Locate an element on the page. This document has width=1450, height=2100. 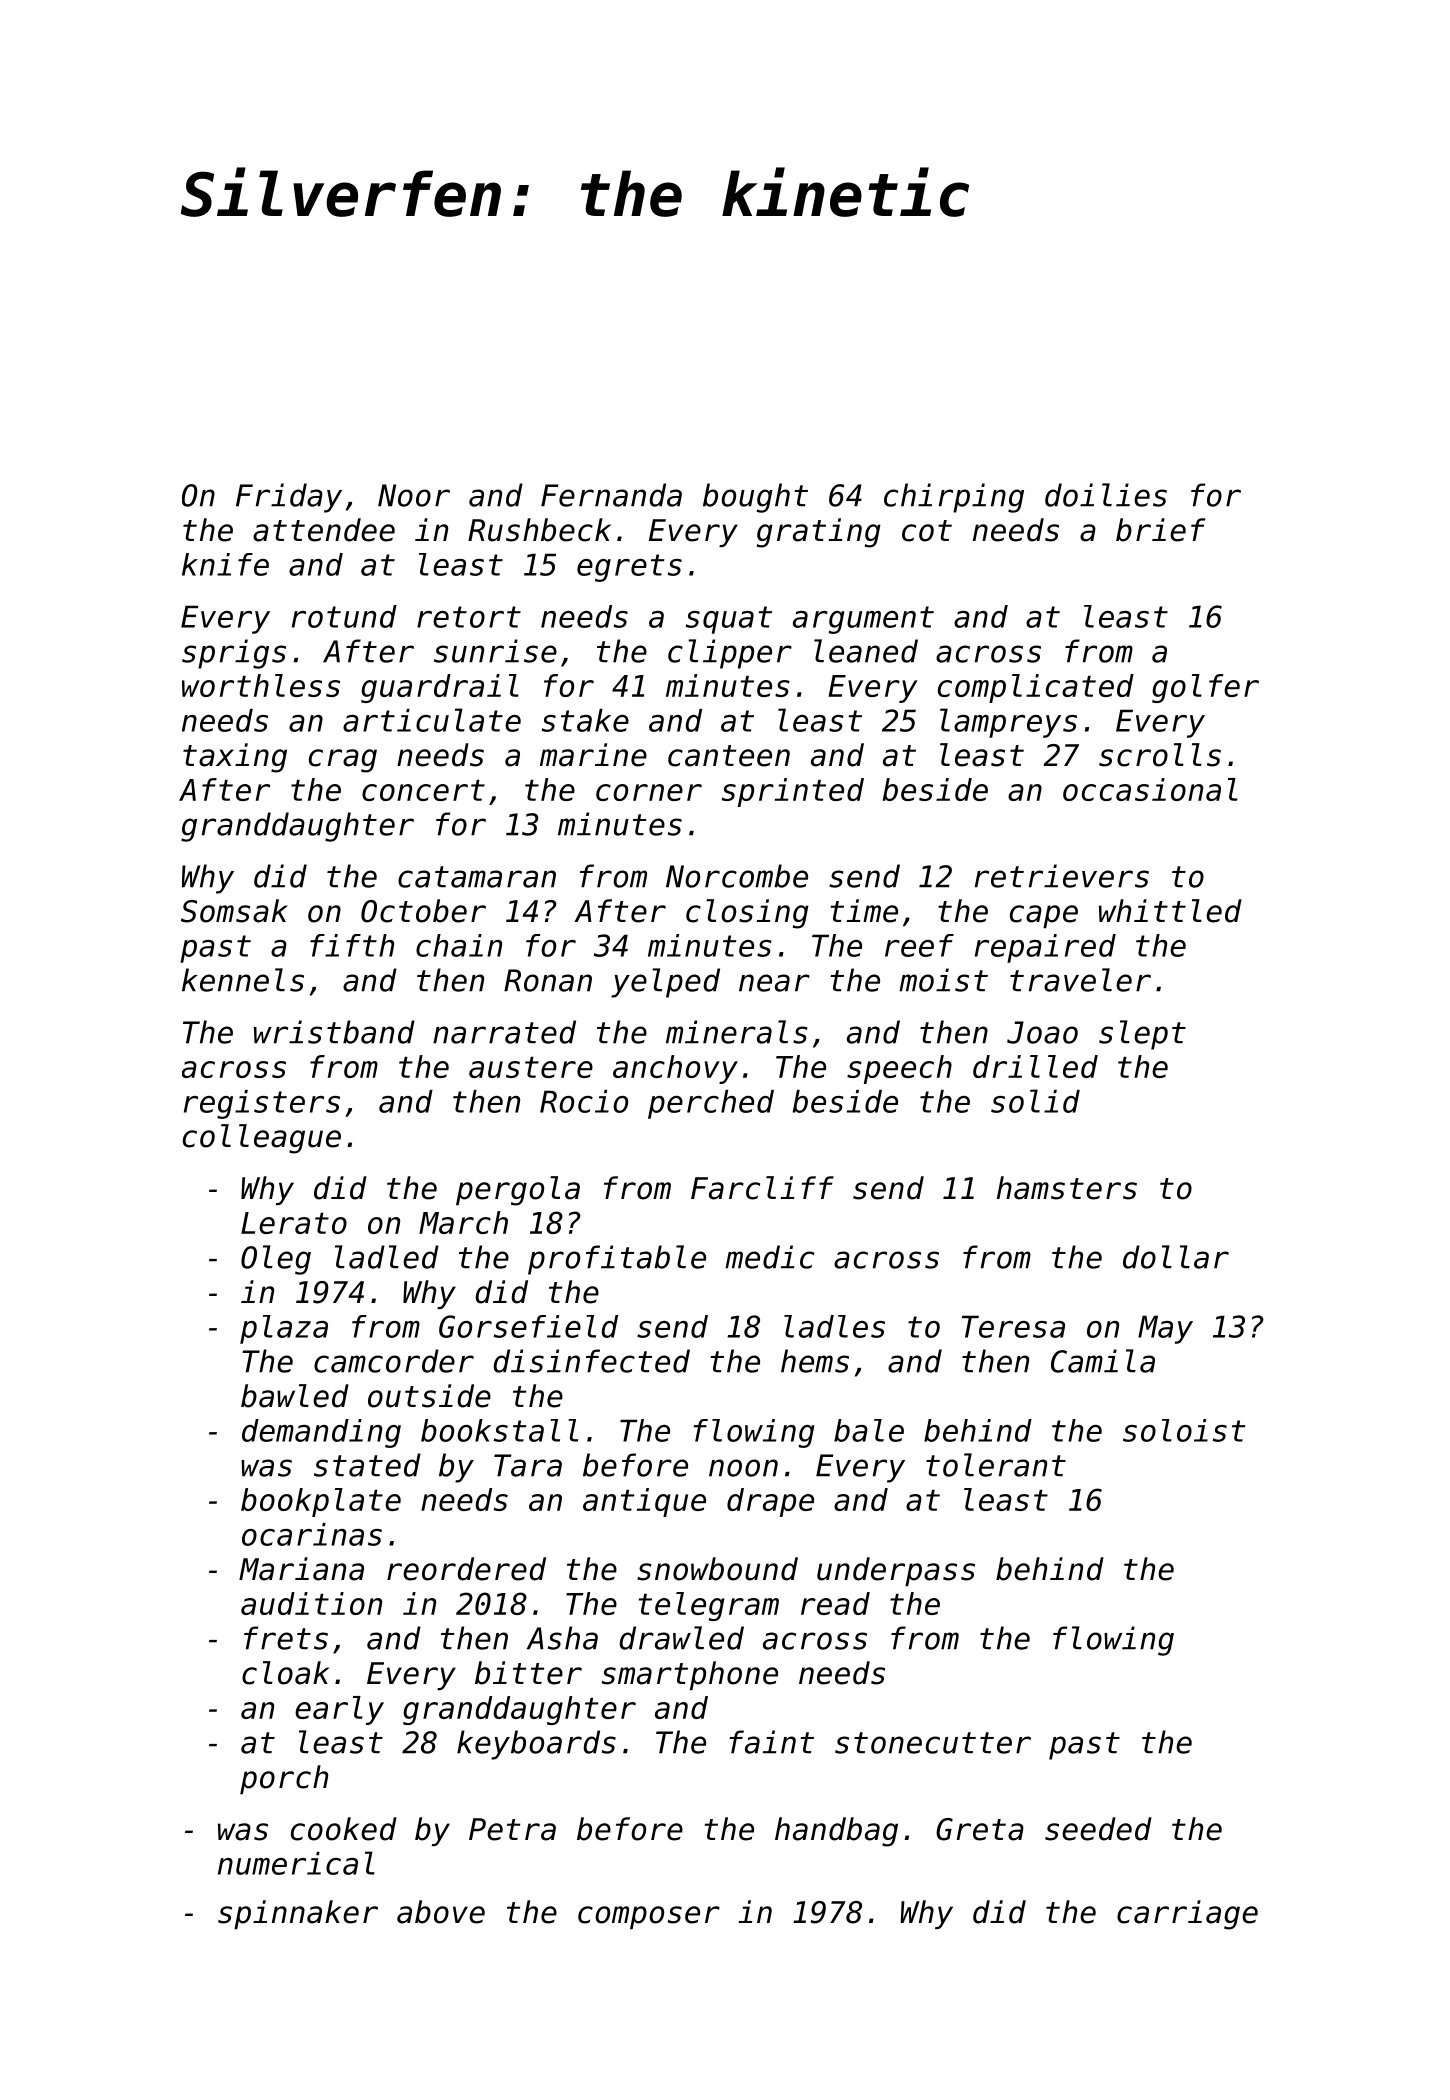
whittled is located at coordinates (1170, 911).
